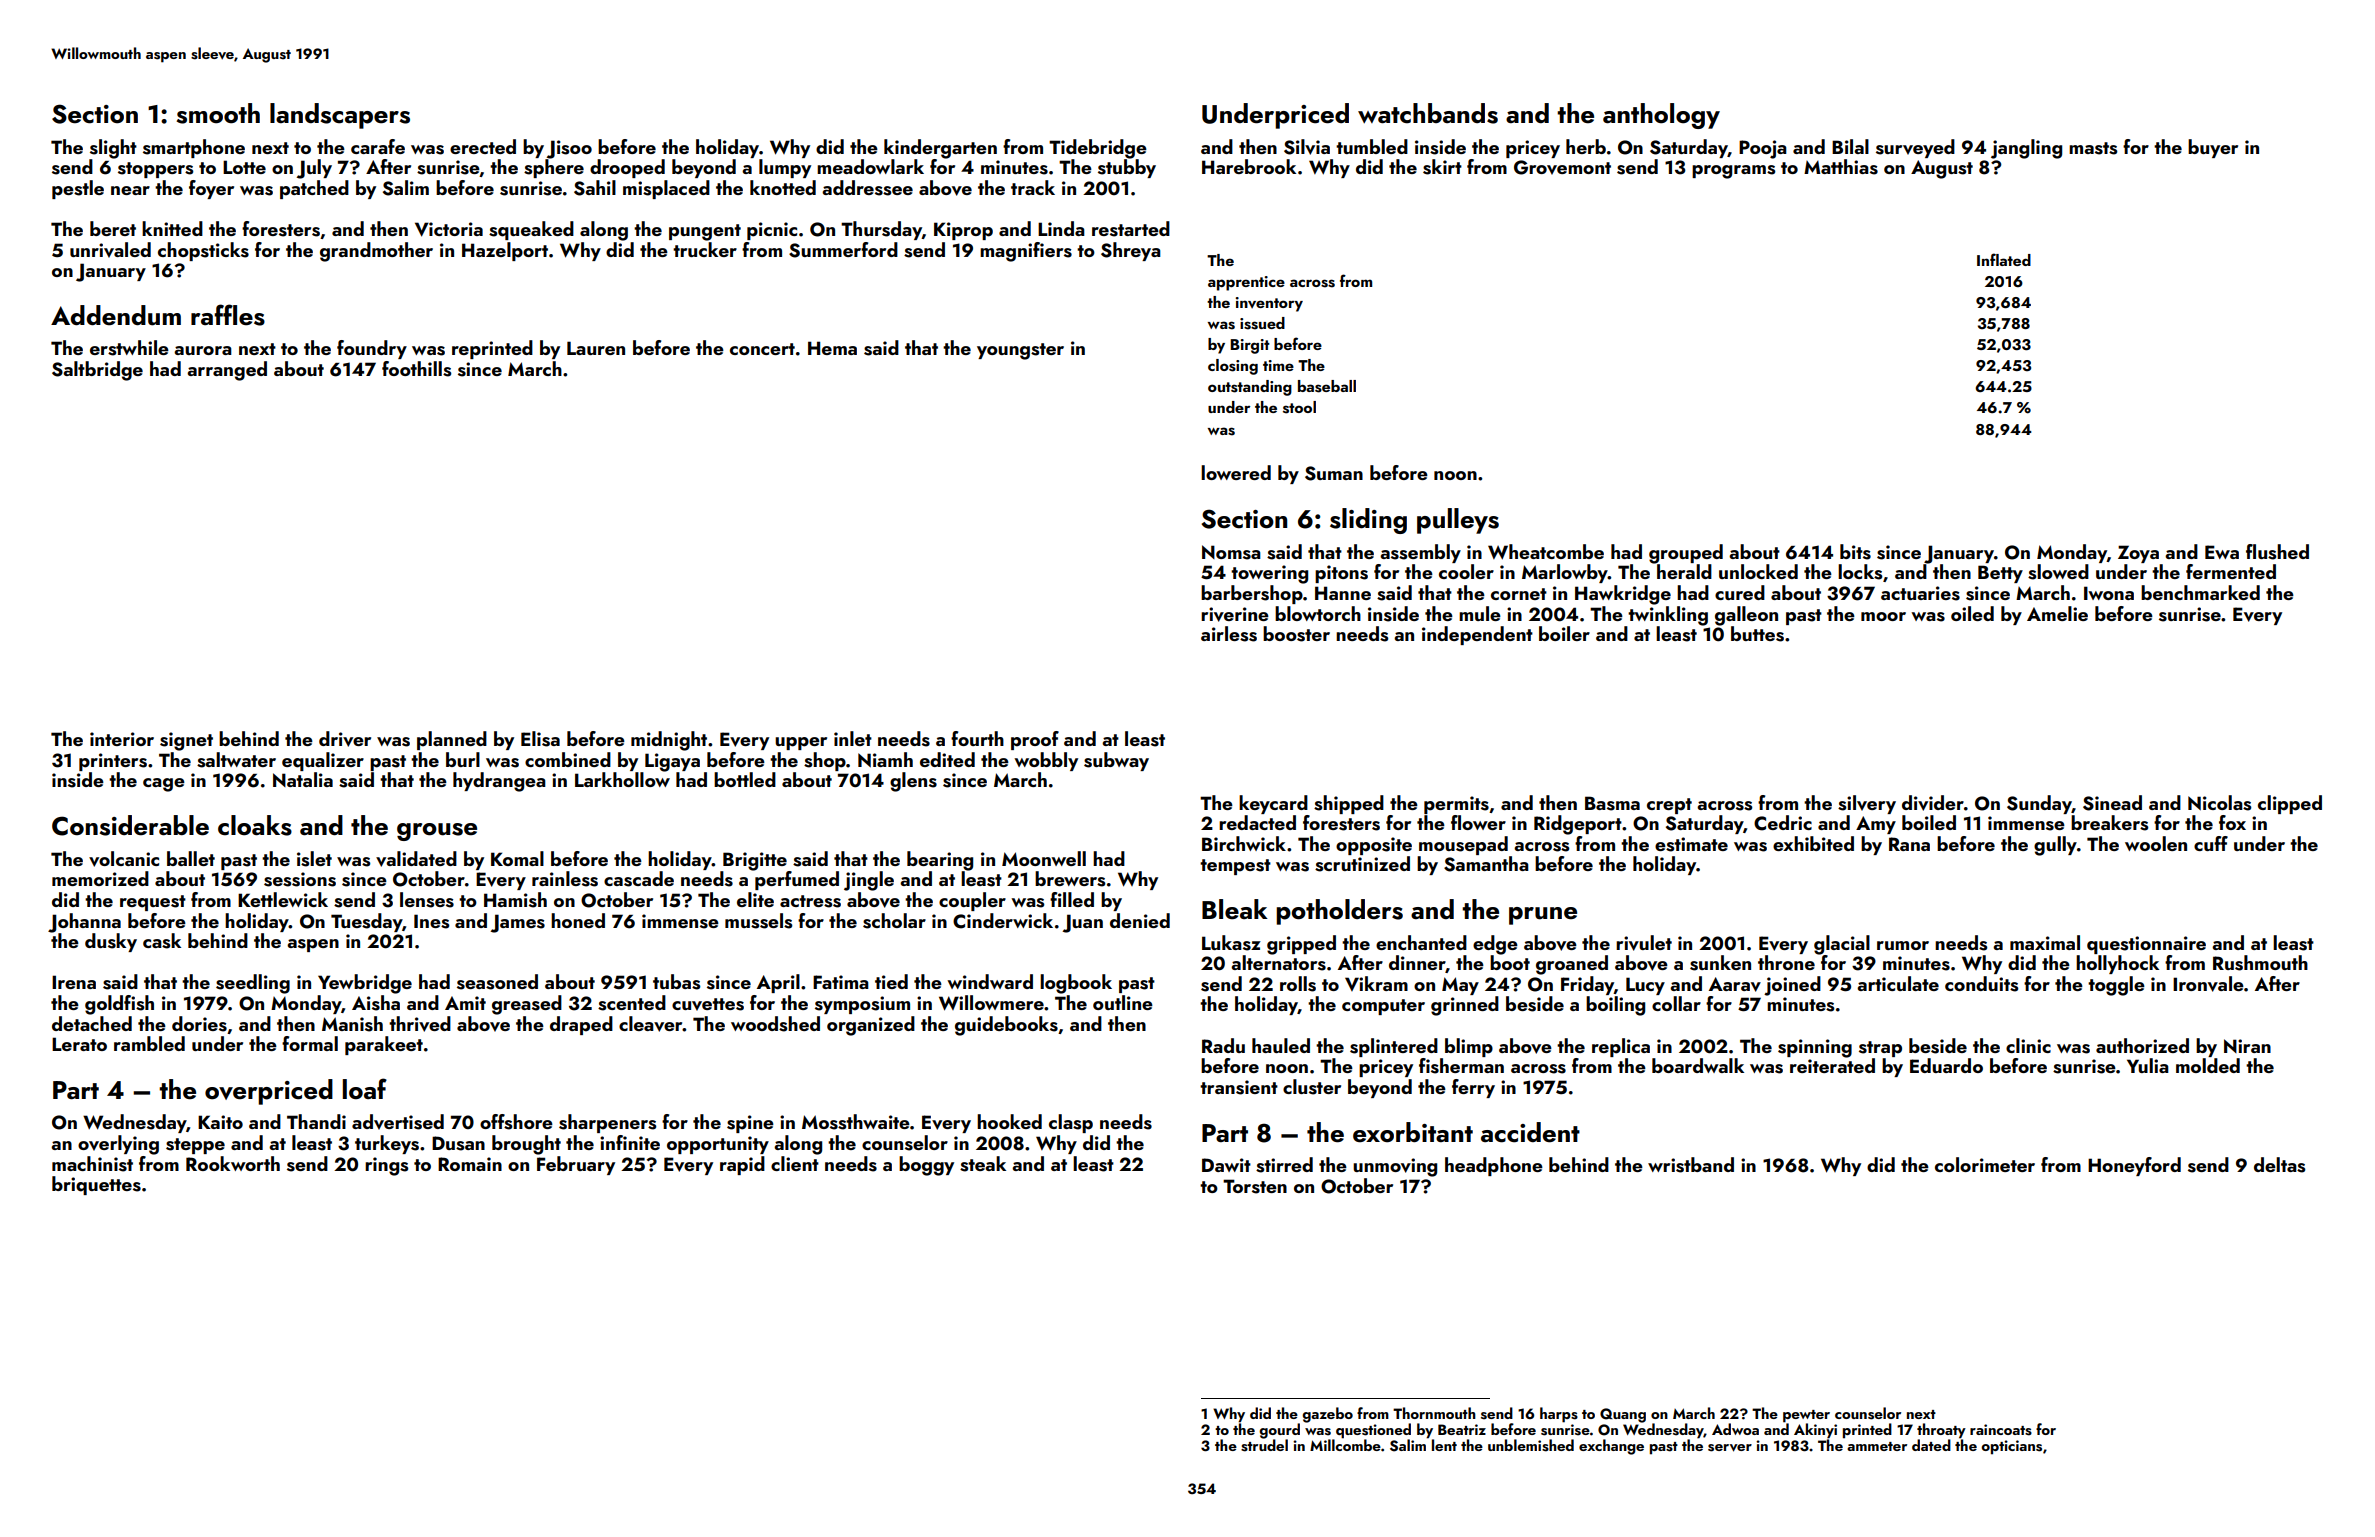 The height and width of the page is (1537, 2375). I want to click on benchmarked, so click(2200, 592).
